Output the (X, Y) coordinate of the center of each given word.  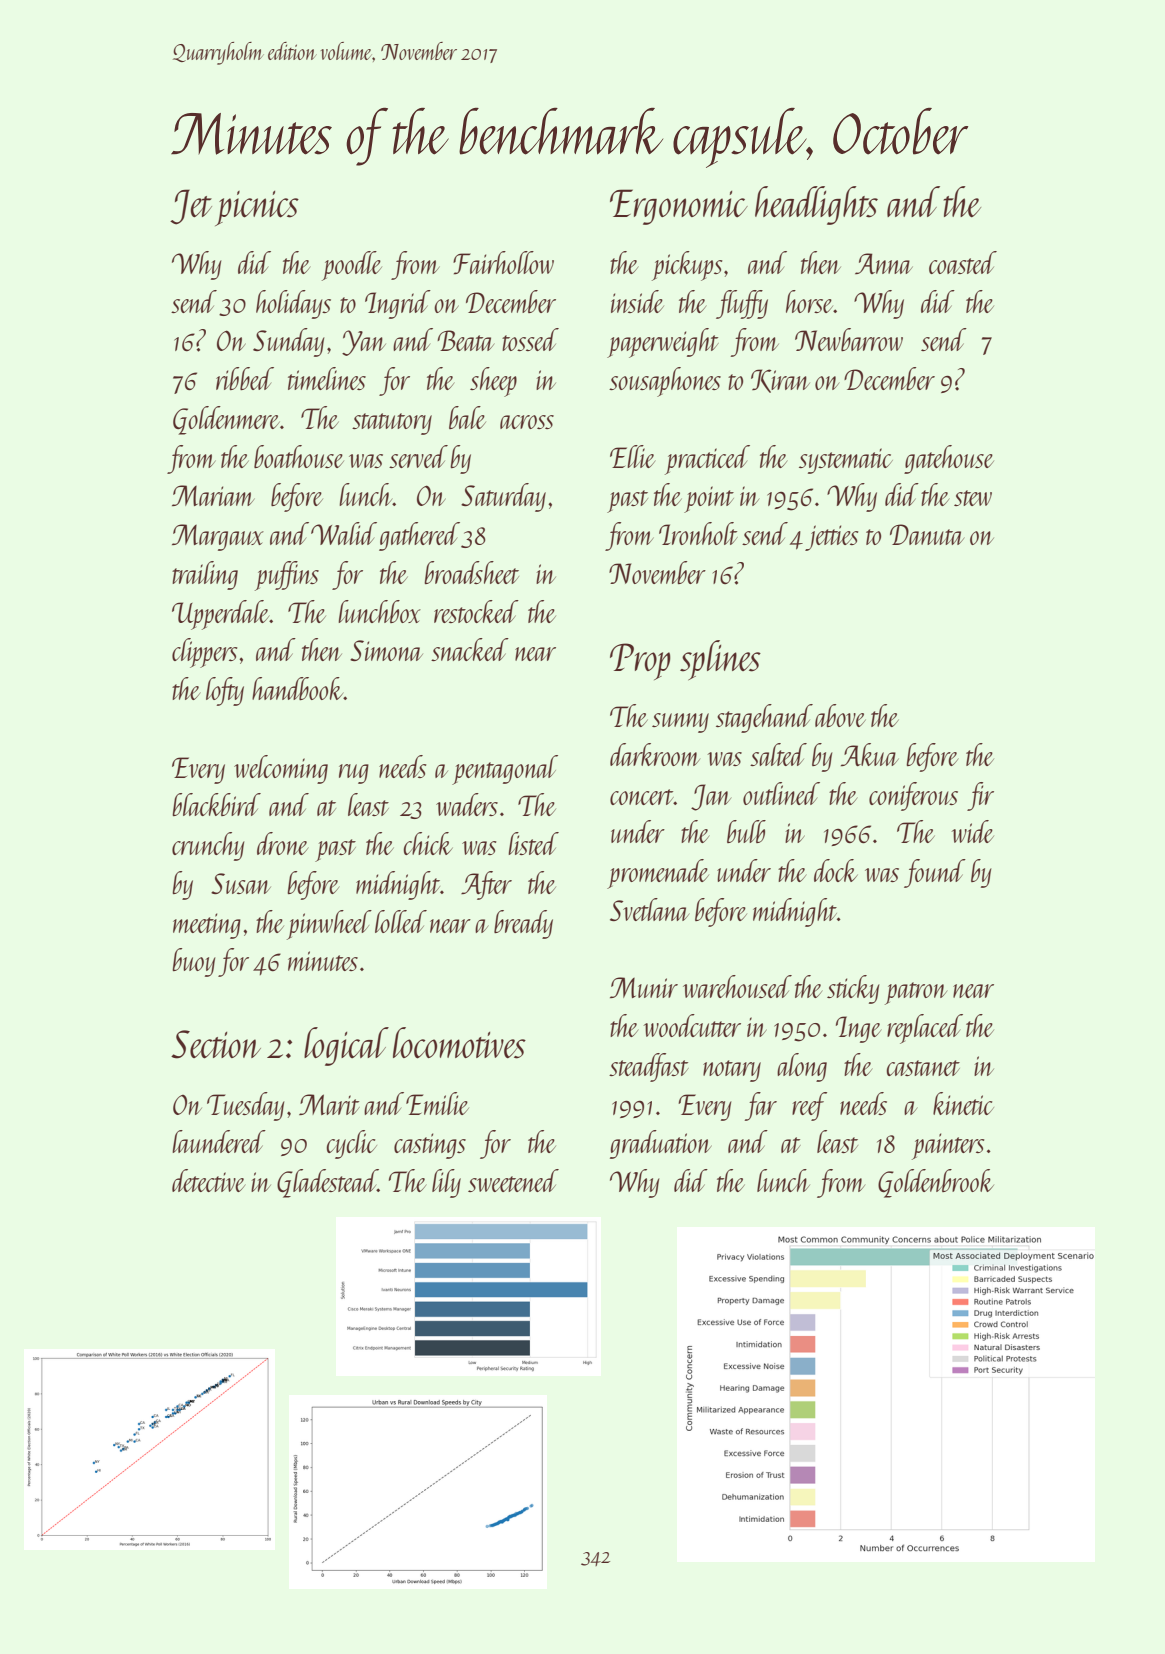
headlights (816, 205)
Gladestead (327, 1183)
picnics (257, 208)
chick (428, 843)
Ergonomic (679, 207)
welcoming (281, 769)
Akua (870, 754)
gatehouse (949, 459)
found (935, 873)
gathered (419, 536)
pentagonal (505, 770)
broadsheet (471, 572)
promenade (658, 874)
